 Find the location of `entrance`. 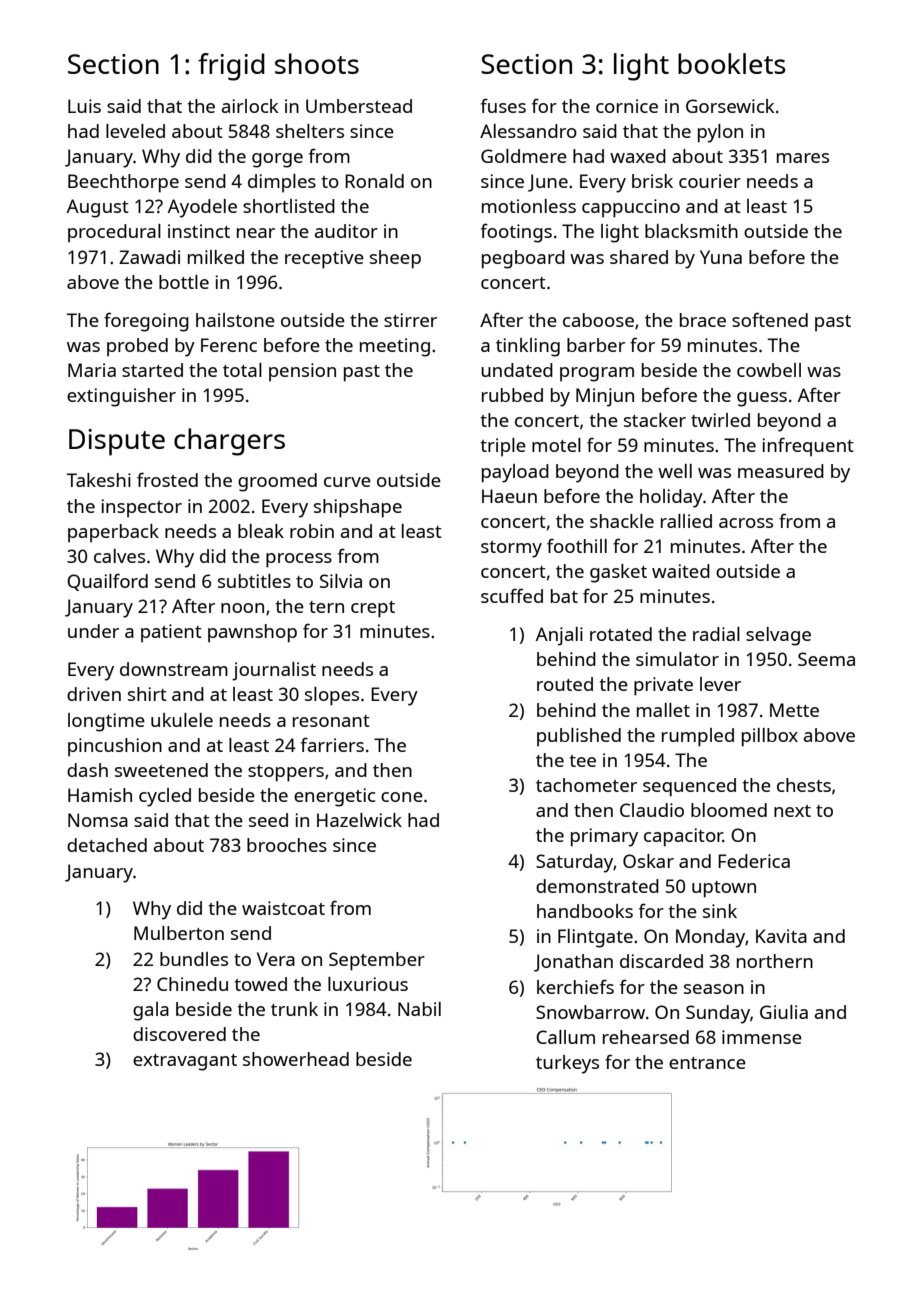

entrance is located at coordinates (707, 1063).
